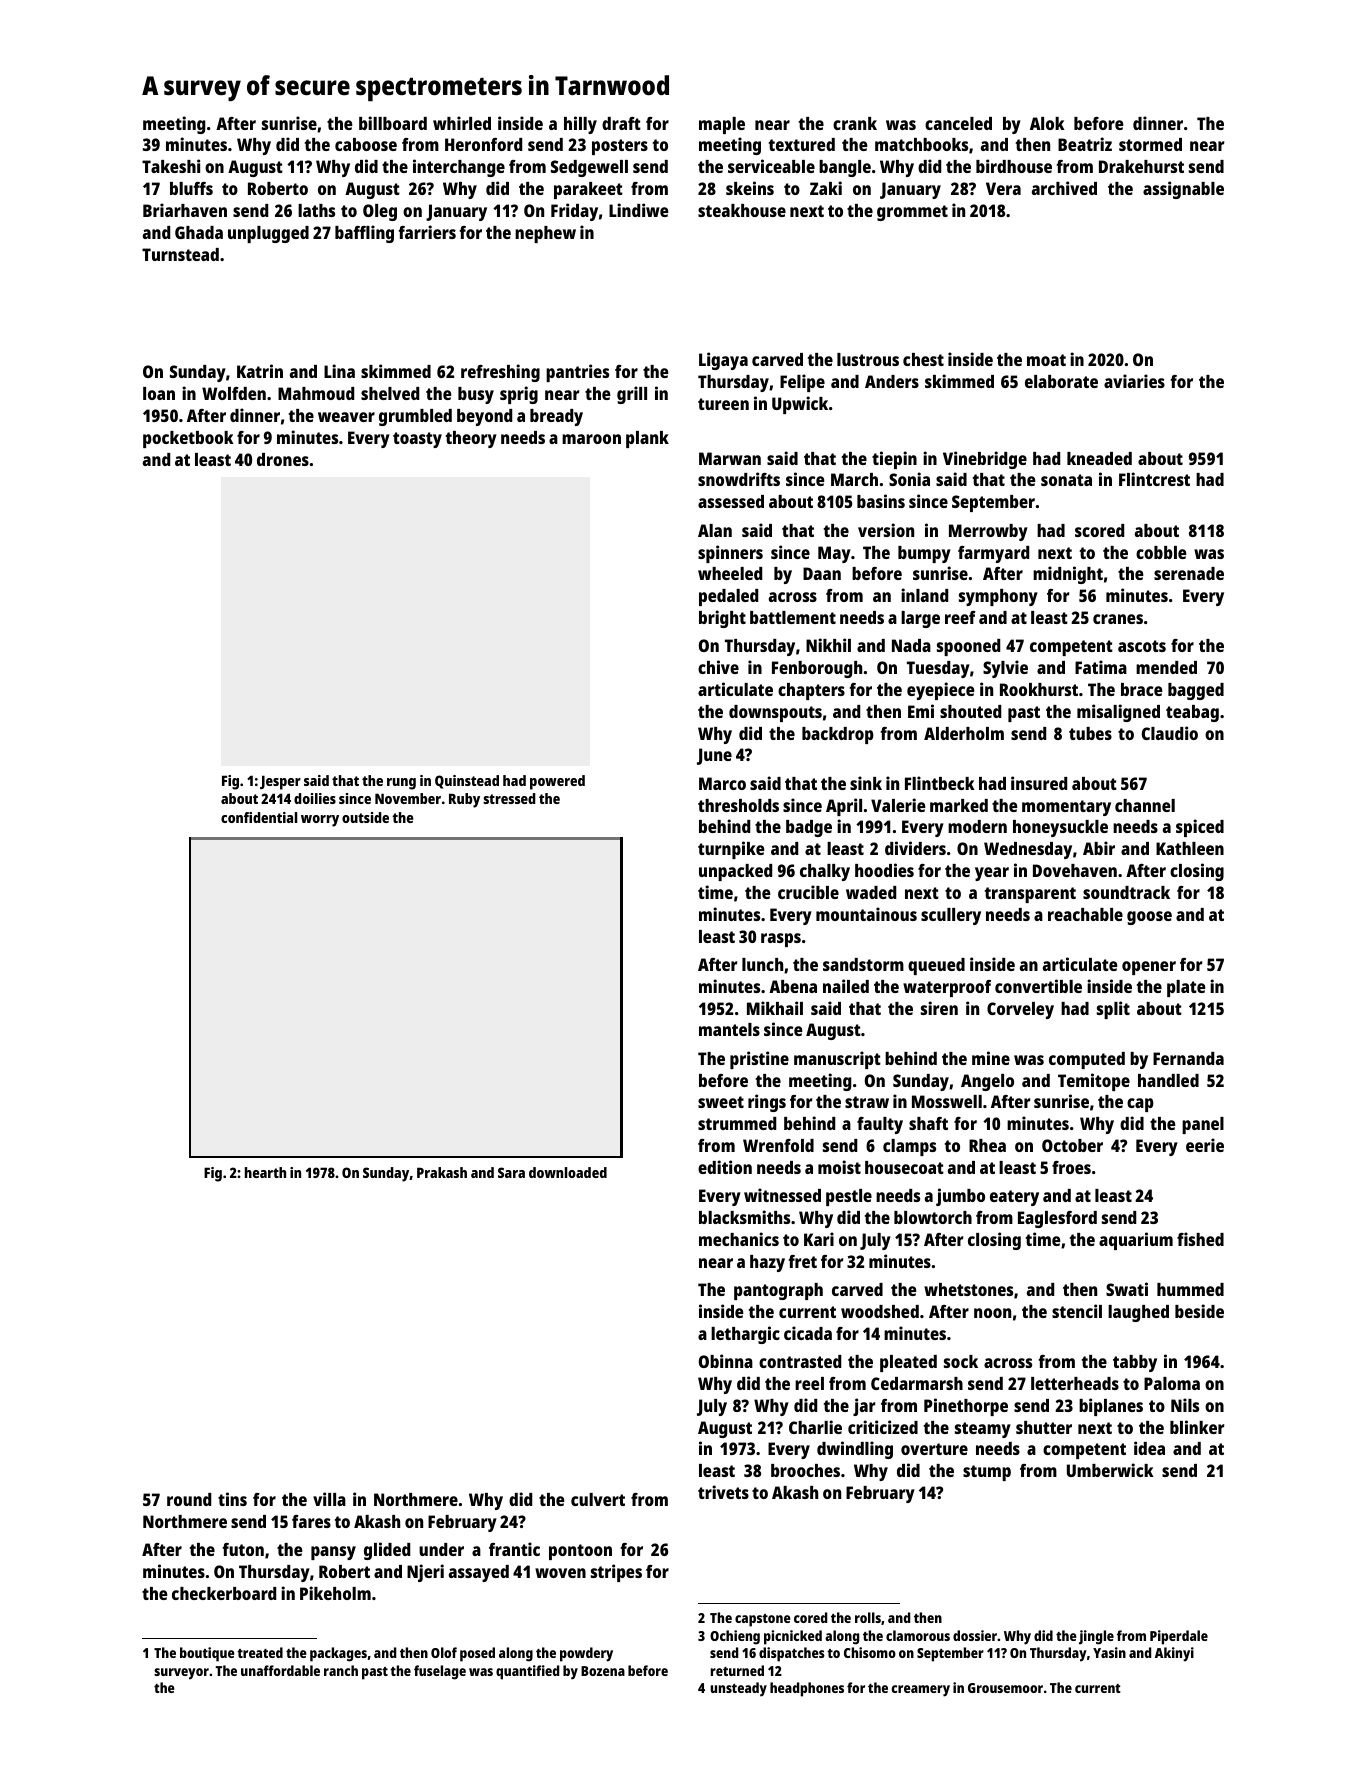  I want to click on ranch, so click(341, 1670).
